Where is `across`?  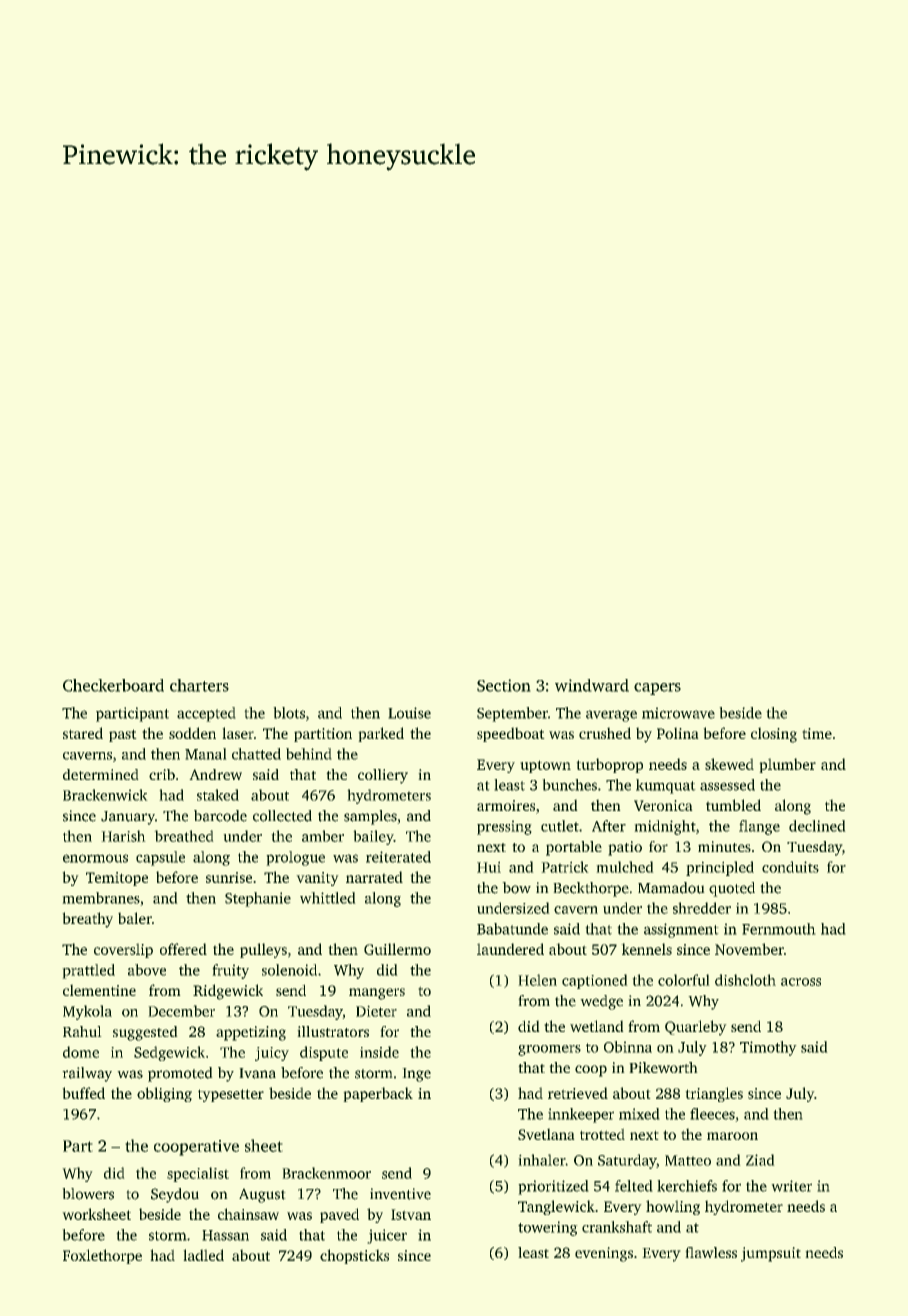
across is located at coordinates (801, 982).
